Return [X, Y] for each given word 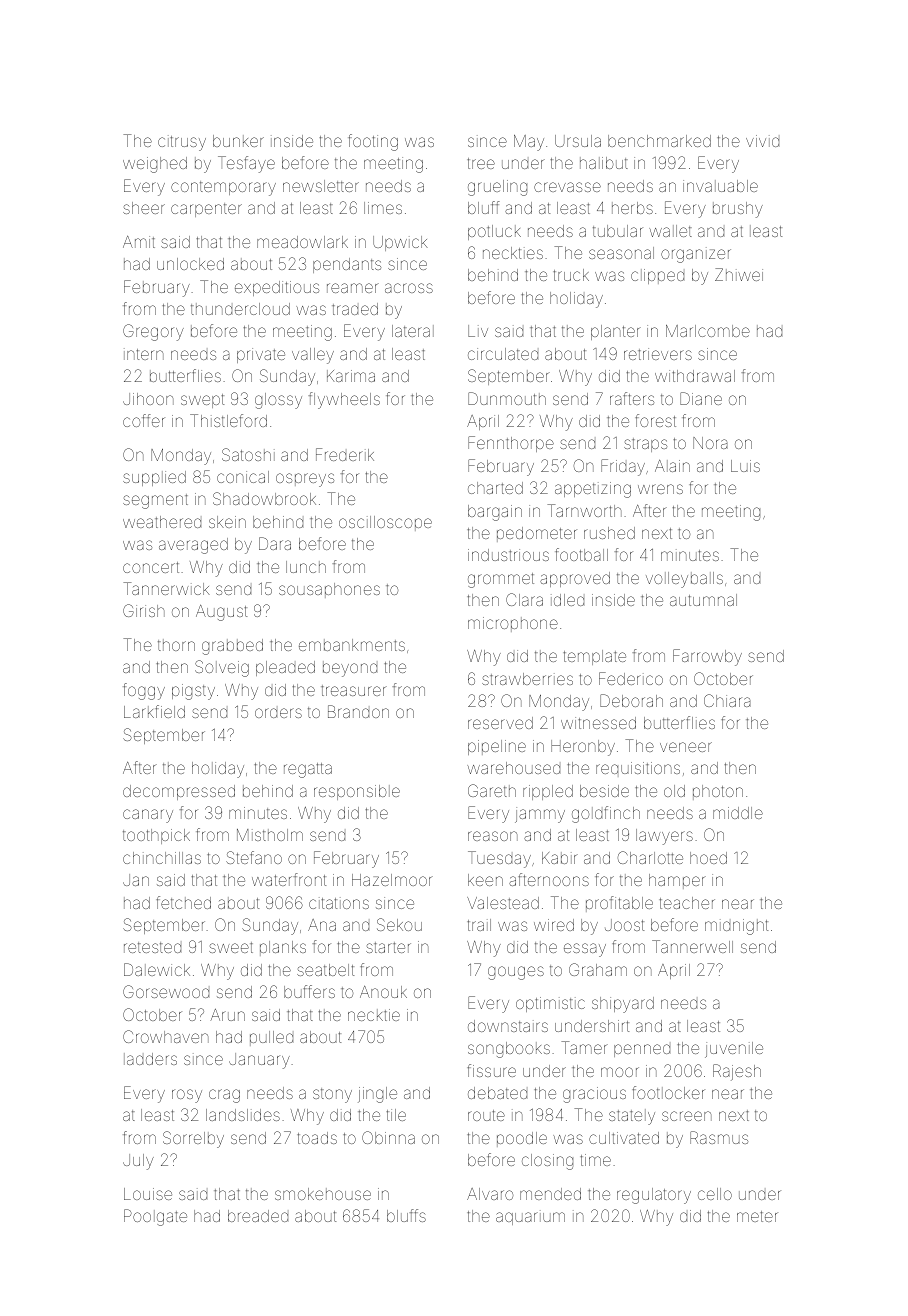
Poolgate [155, 1217]
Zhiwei [739, 274]
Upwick [400, 243]
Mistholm [270, 835]
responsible [357, 792]
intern [144, 354]
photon [718, 792]
